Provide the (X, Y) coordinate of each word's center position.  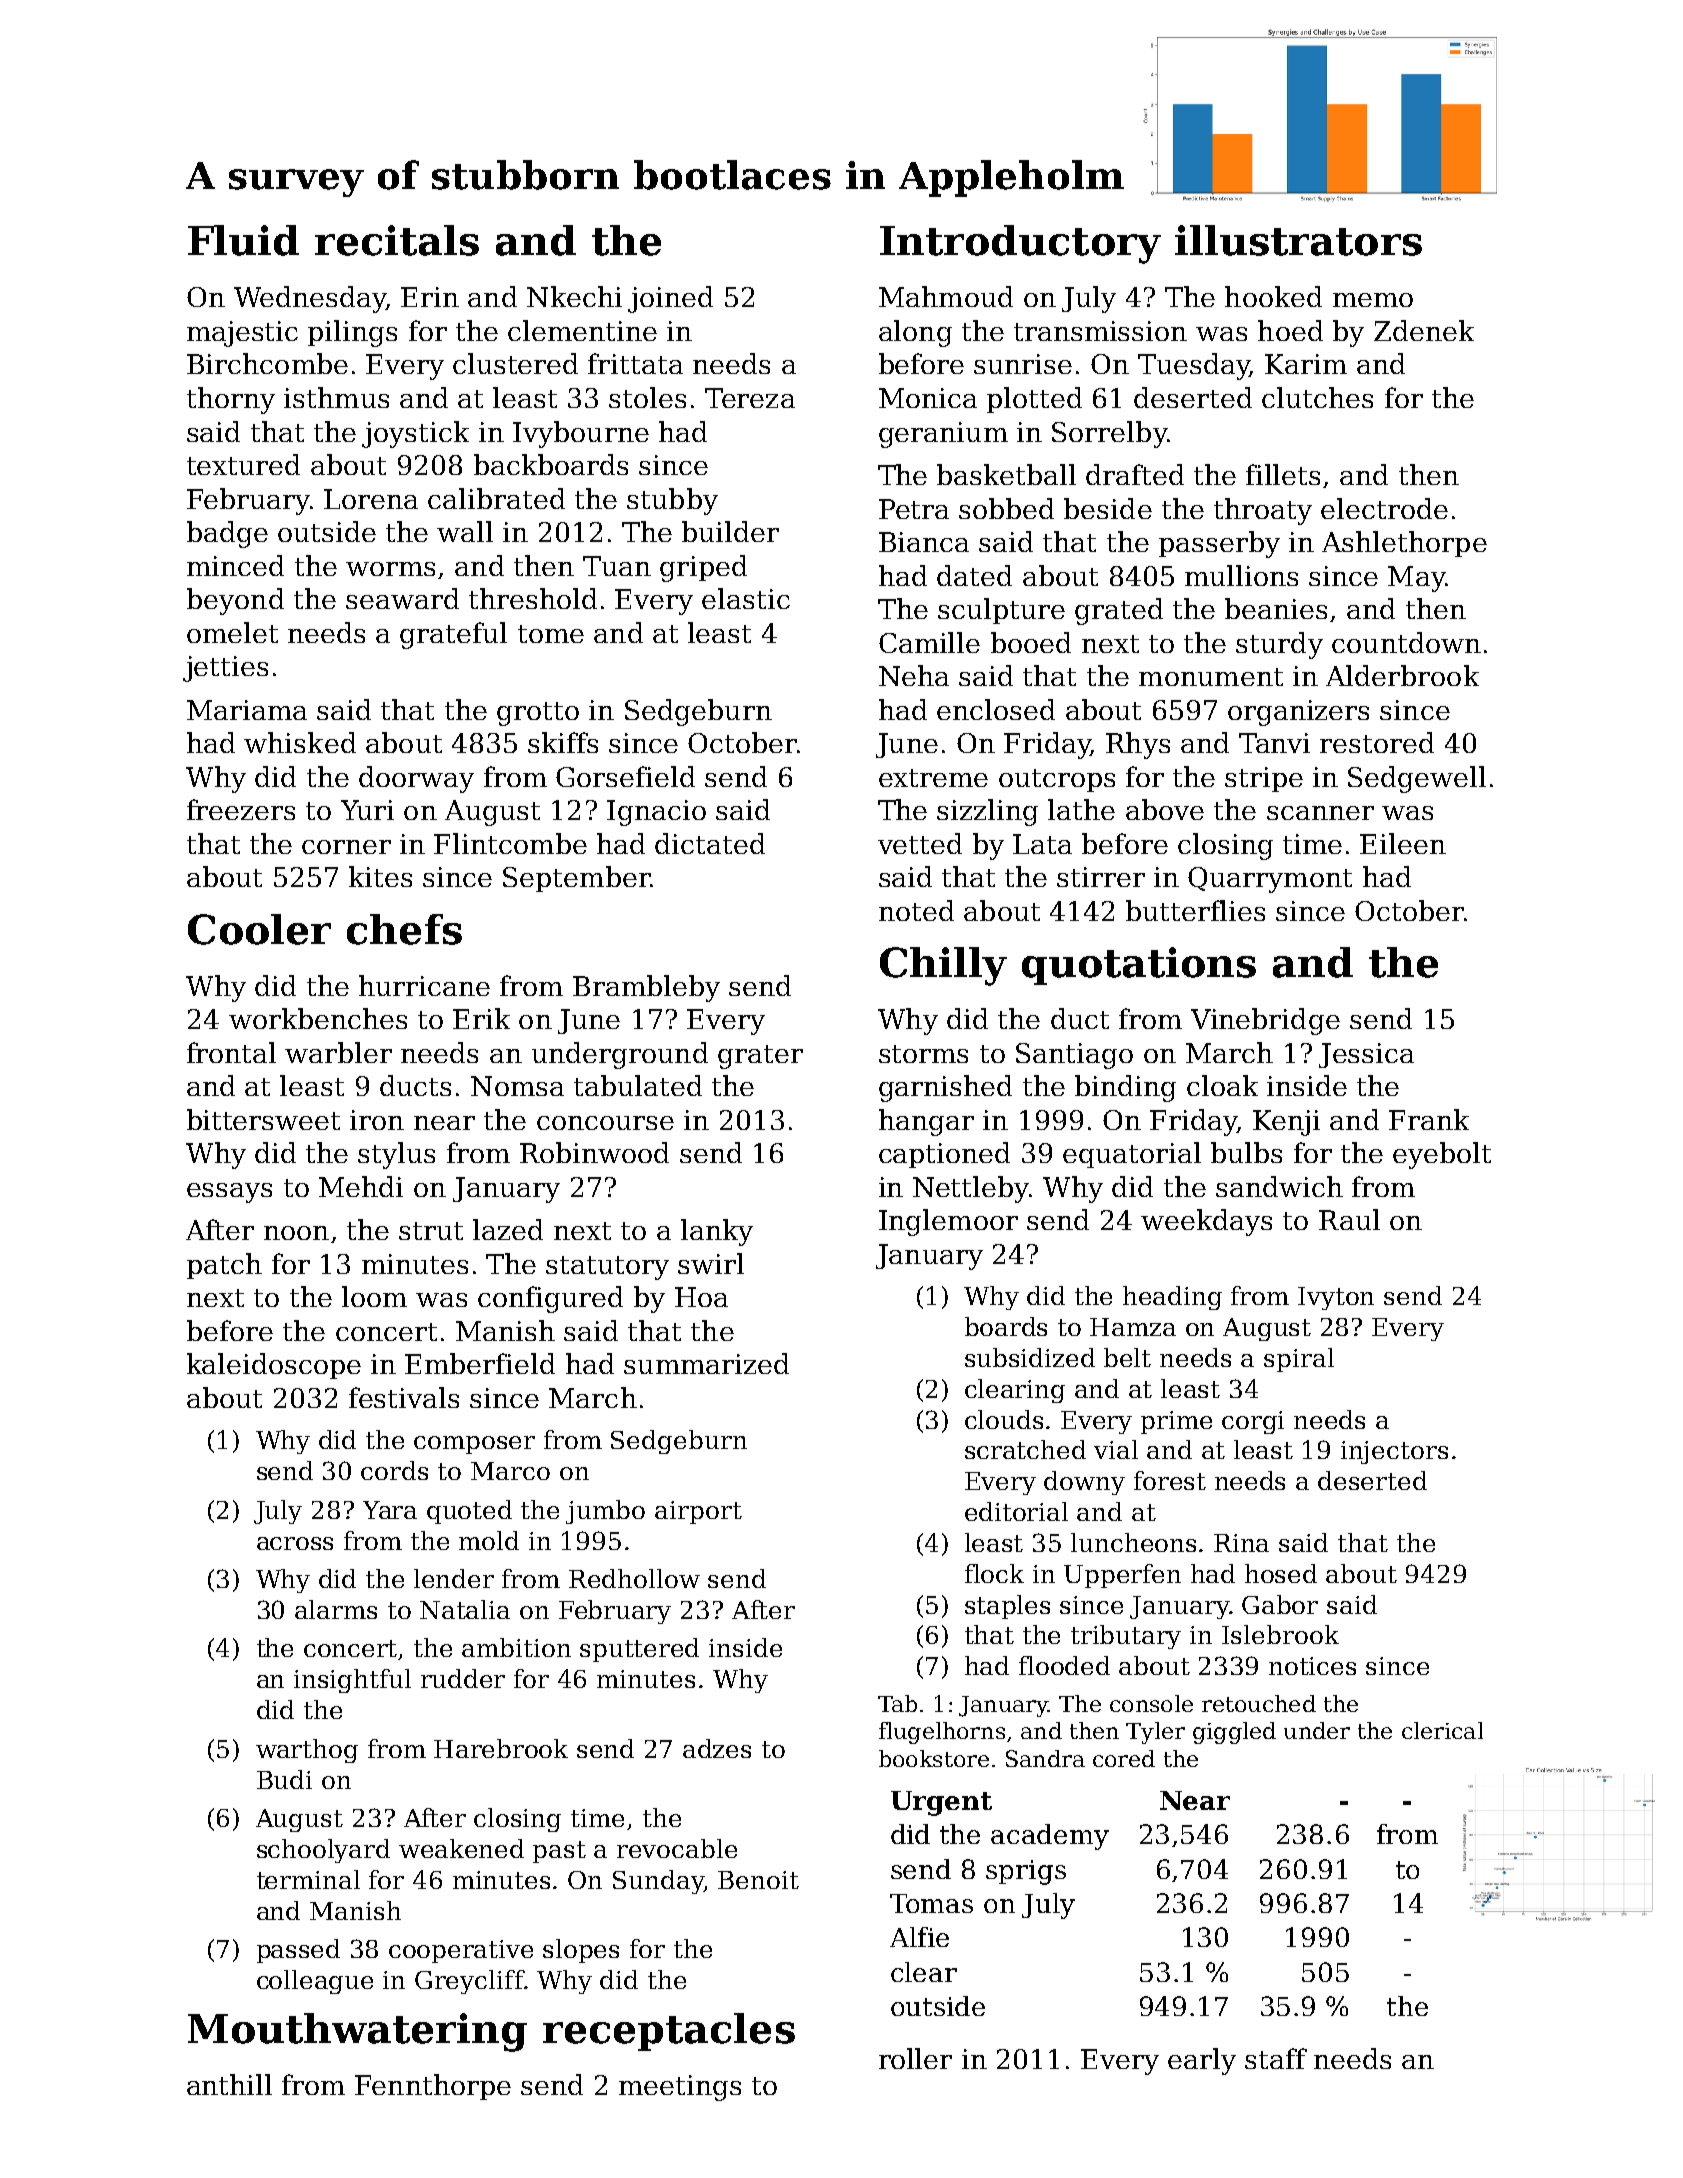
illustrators (1298, 240)
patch (224, 1266)
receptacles (669, 2032)
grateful (453, 635)
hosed (1281, 1573)
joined (670, 299)
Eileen (1403, 843)
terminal (308, 1879)
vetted (920, 843)
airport (698, 1512)
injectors (1394, 1452)
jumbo (605, 1512)
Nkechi (574, 296)
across (295, 1543)
